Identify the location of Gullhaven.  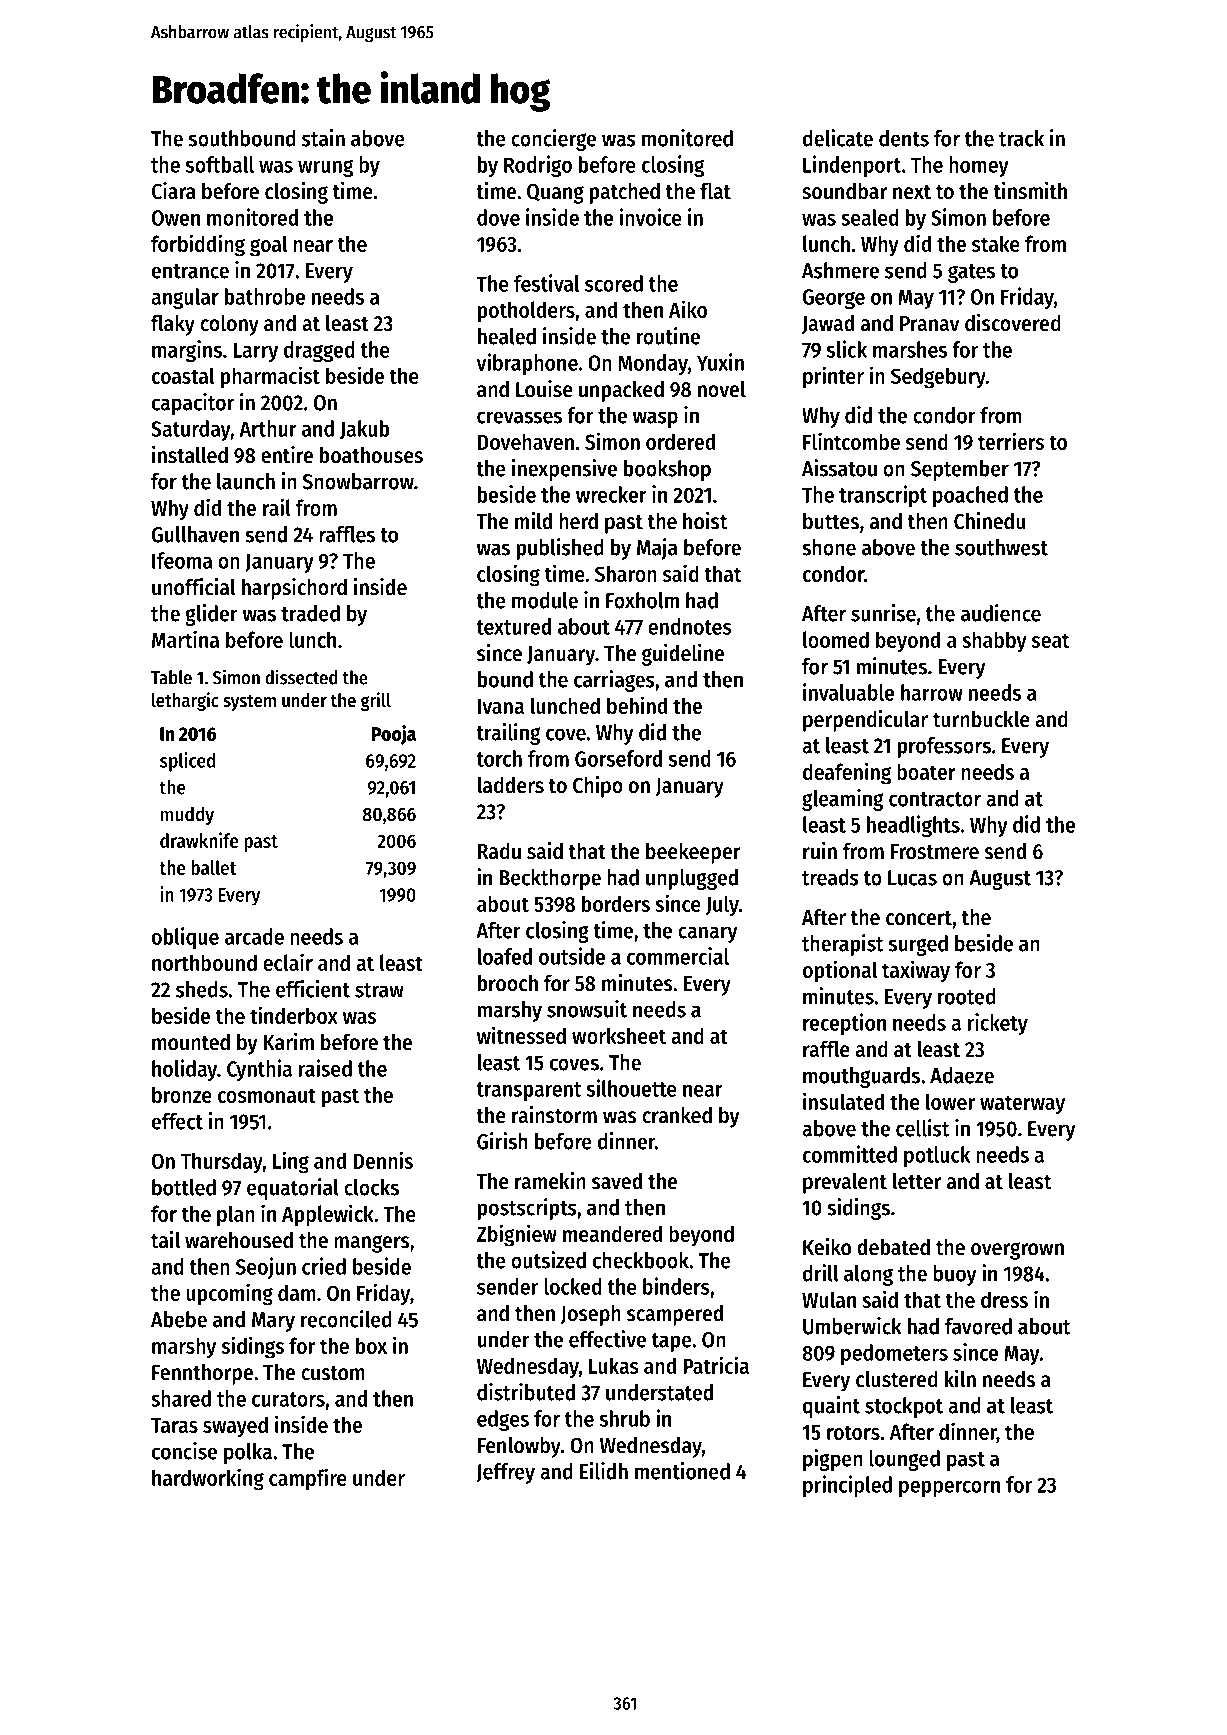
(195, 534).
